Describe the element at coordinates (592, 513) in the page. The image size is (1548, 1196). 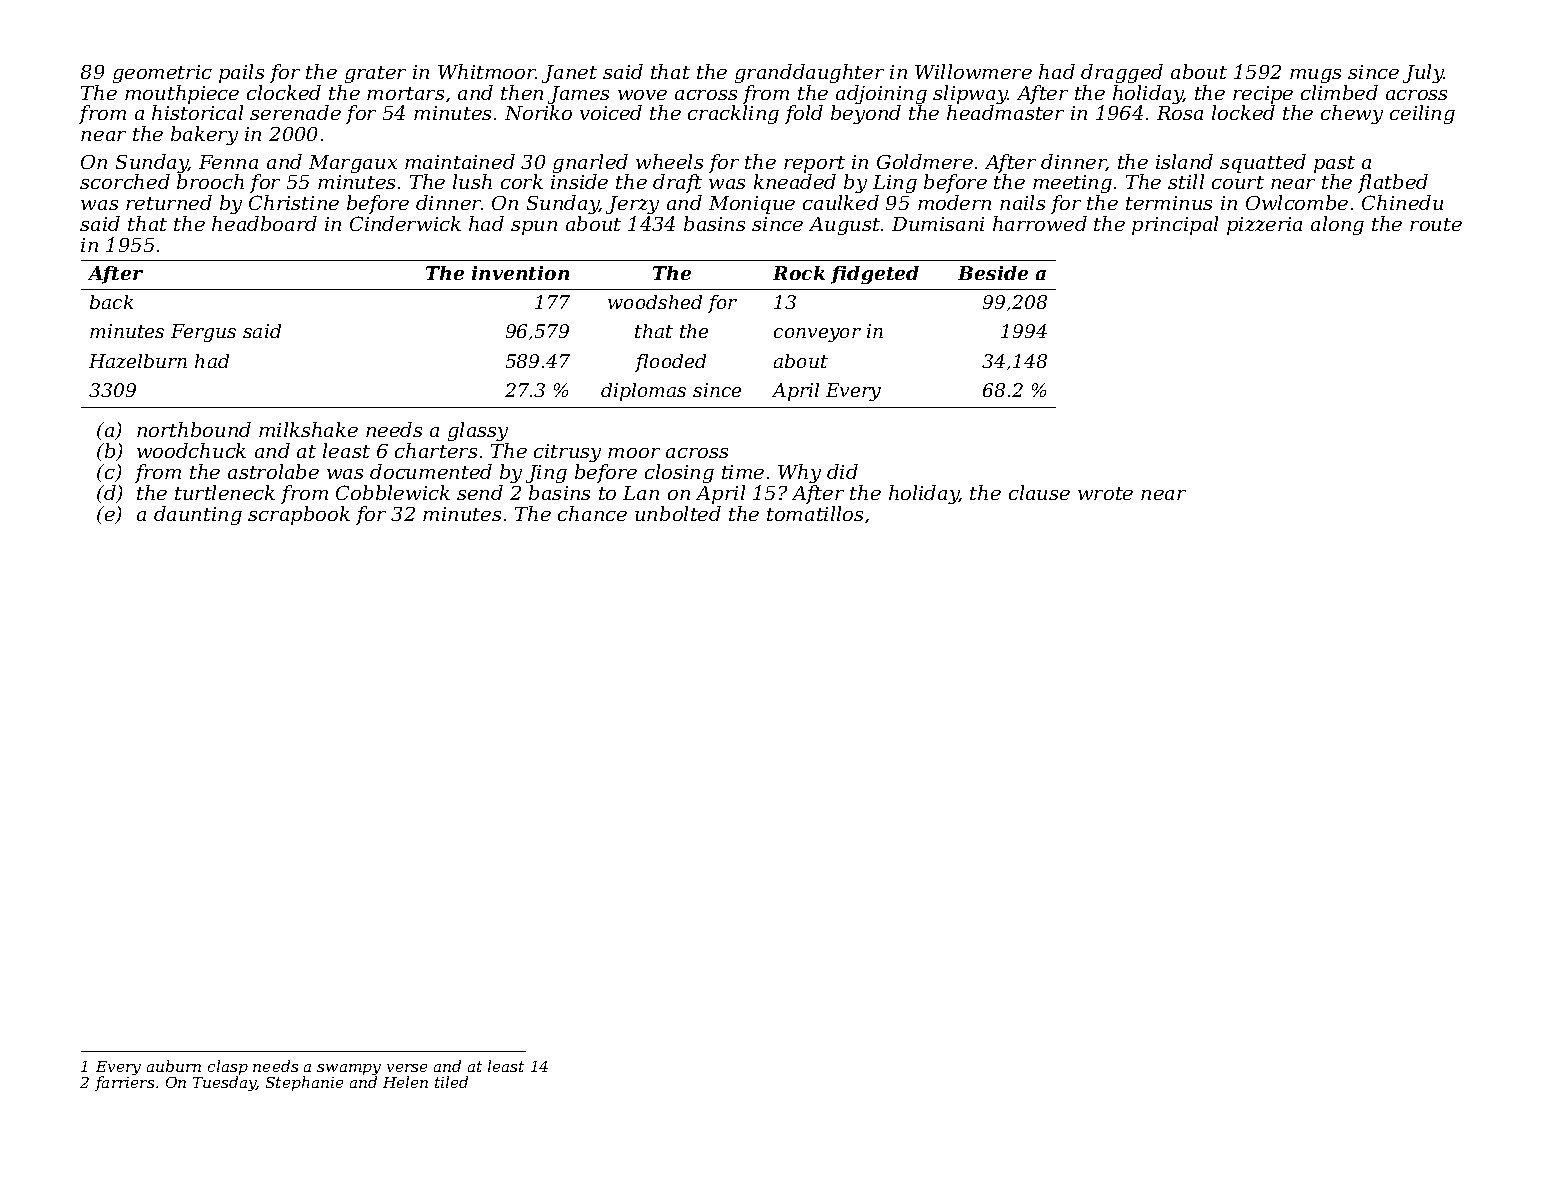
I see `chance` at that location.
